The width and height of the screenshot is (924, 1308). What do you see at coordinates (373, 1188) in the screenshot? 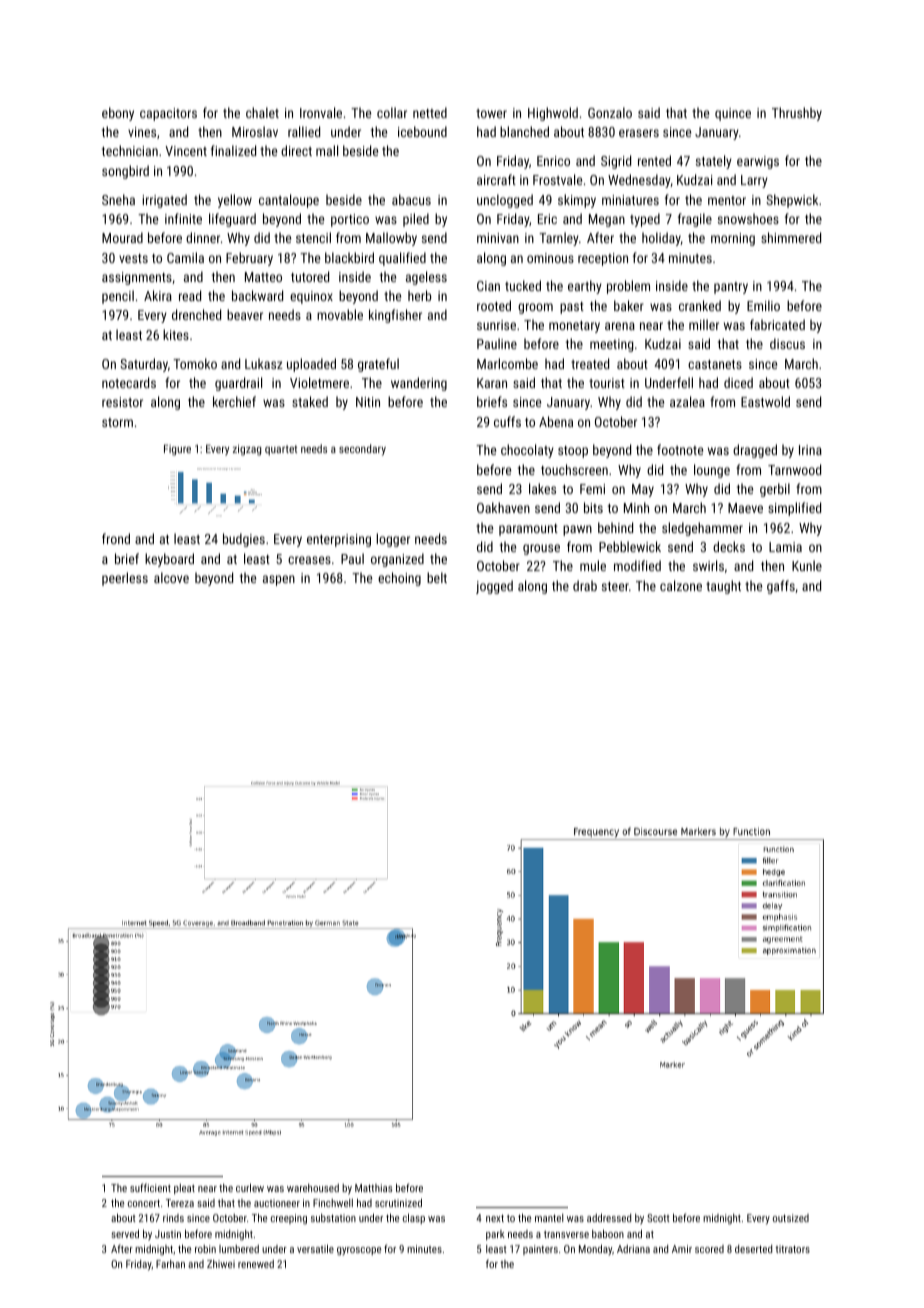
I see `Matthias` at bounding box center [373, 1188].
